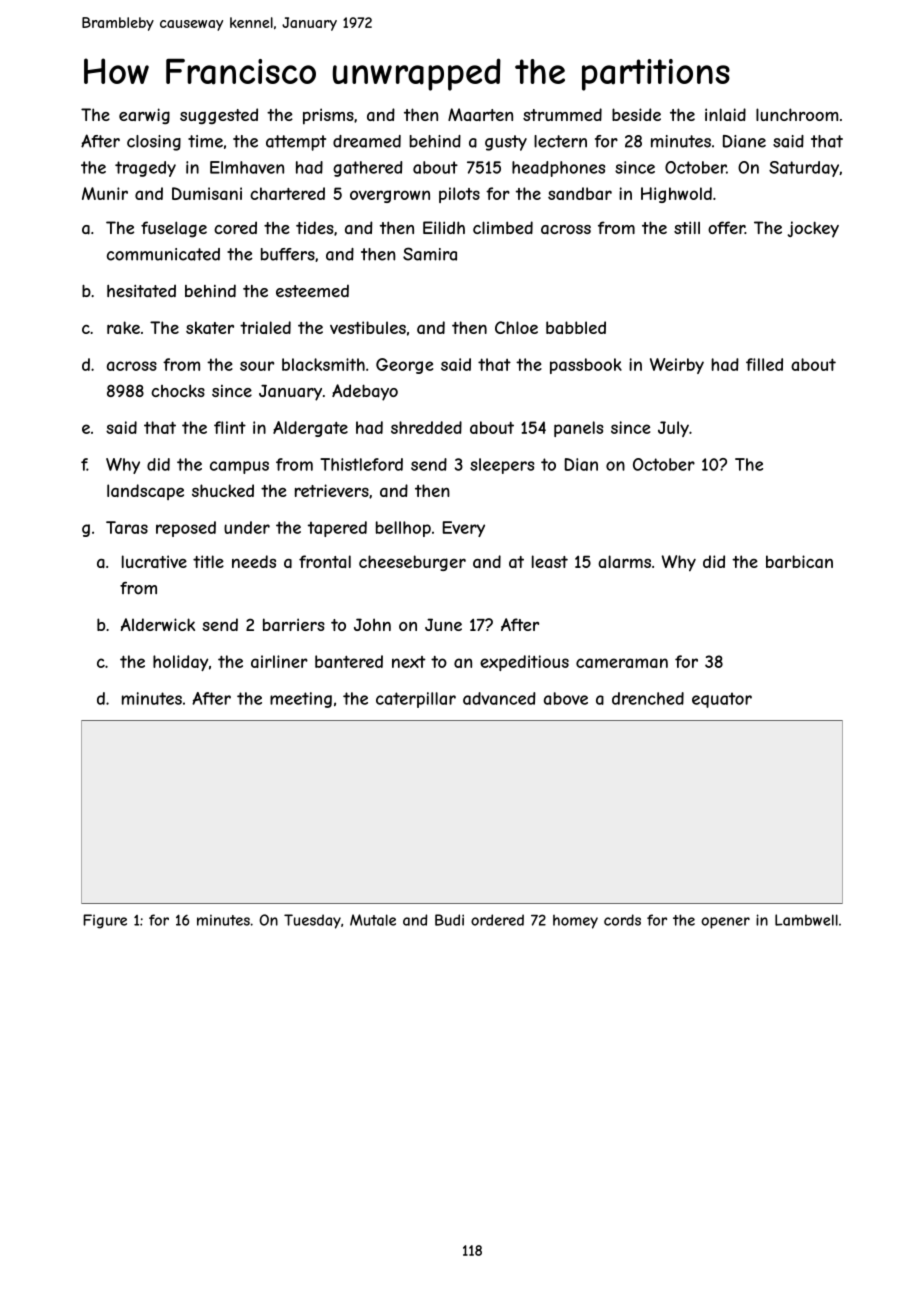 This screenshot has height=1308, width=924. Describe the element at coordinates (105, 921) in the screenshot. I see `Figure` at that location.
